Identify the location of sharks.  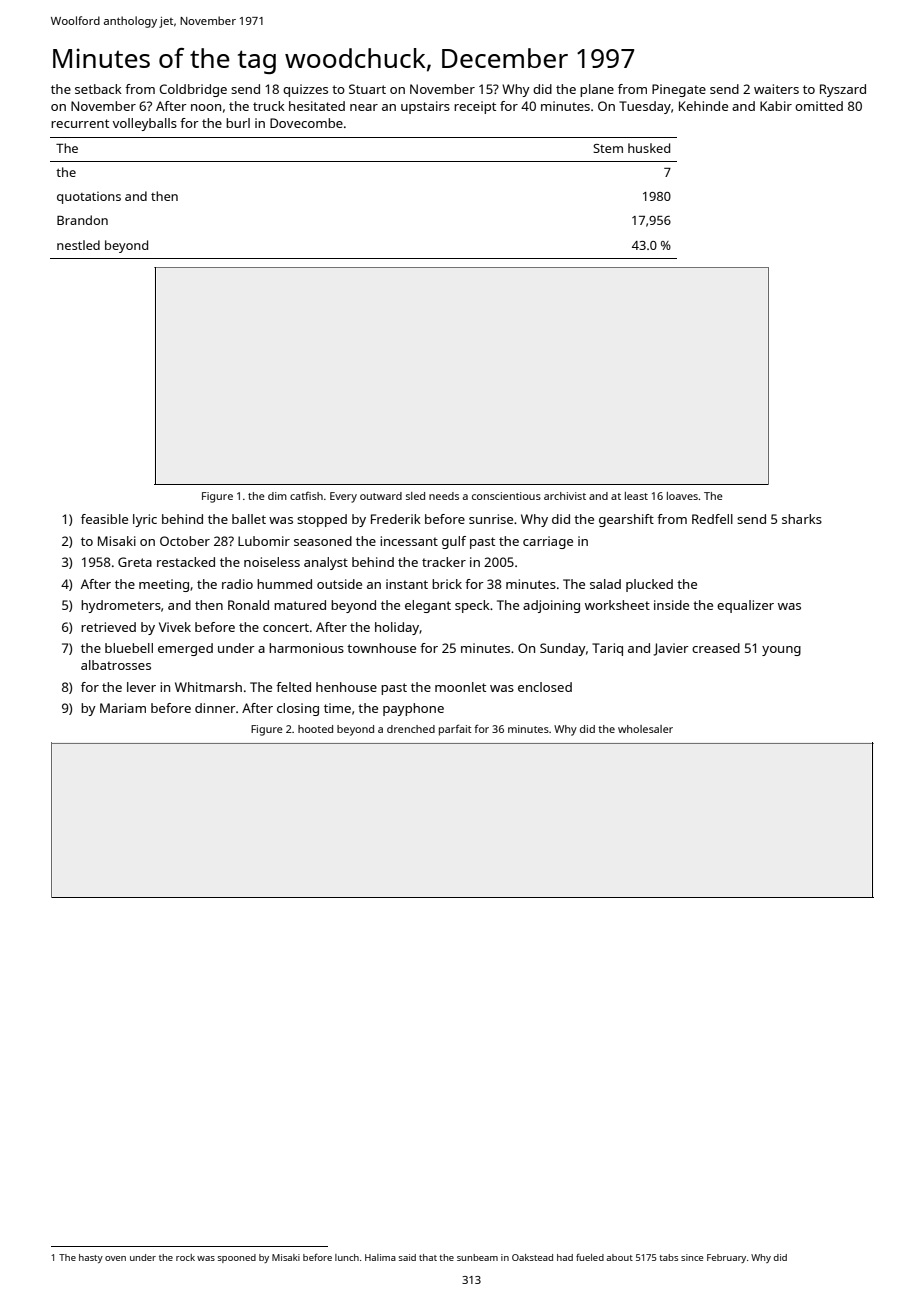
(802, 519).
